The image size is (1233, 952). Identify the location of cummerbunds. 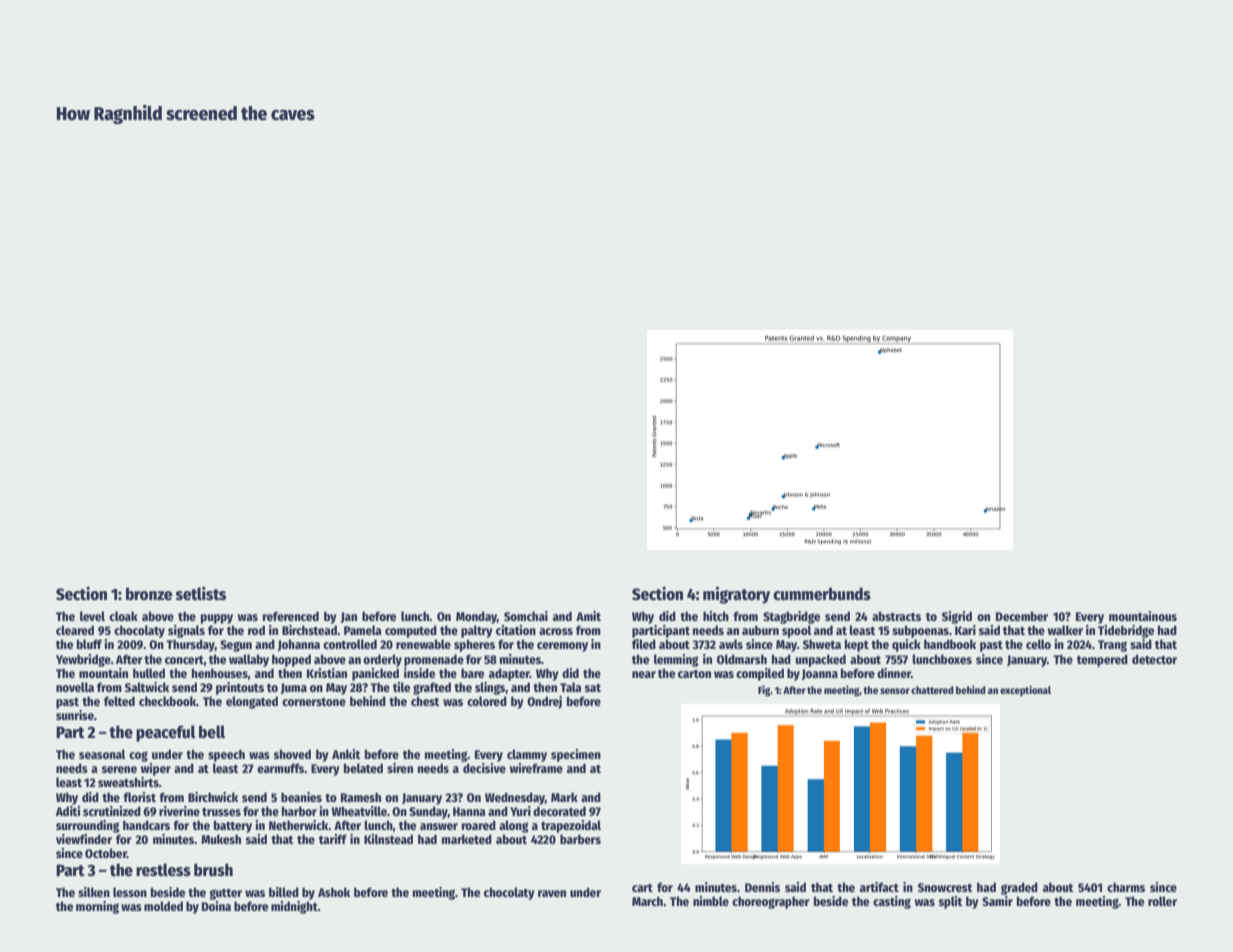
(822, 594).
